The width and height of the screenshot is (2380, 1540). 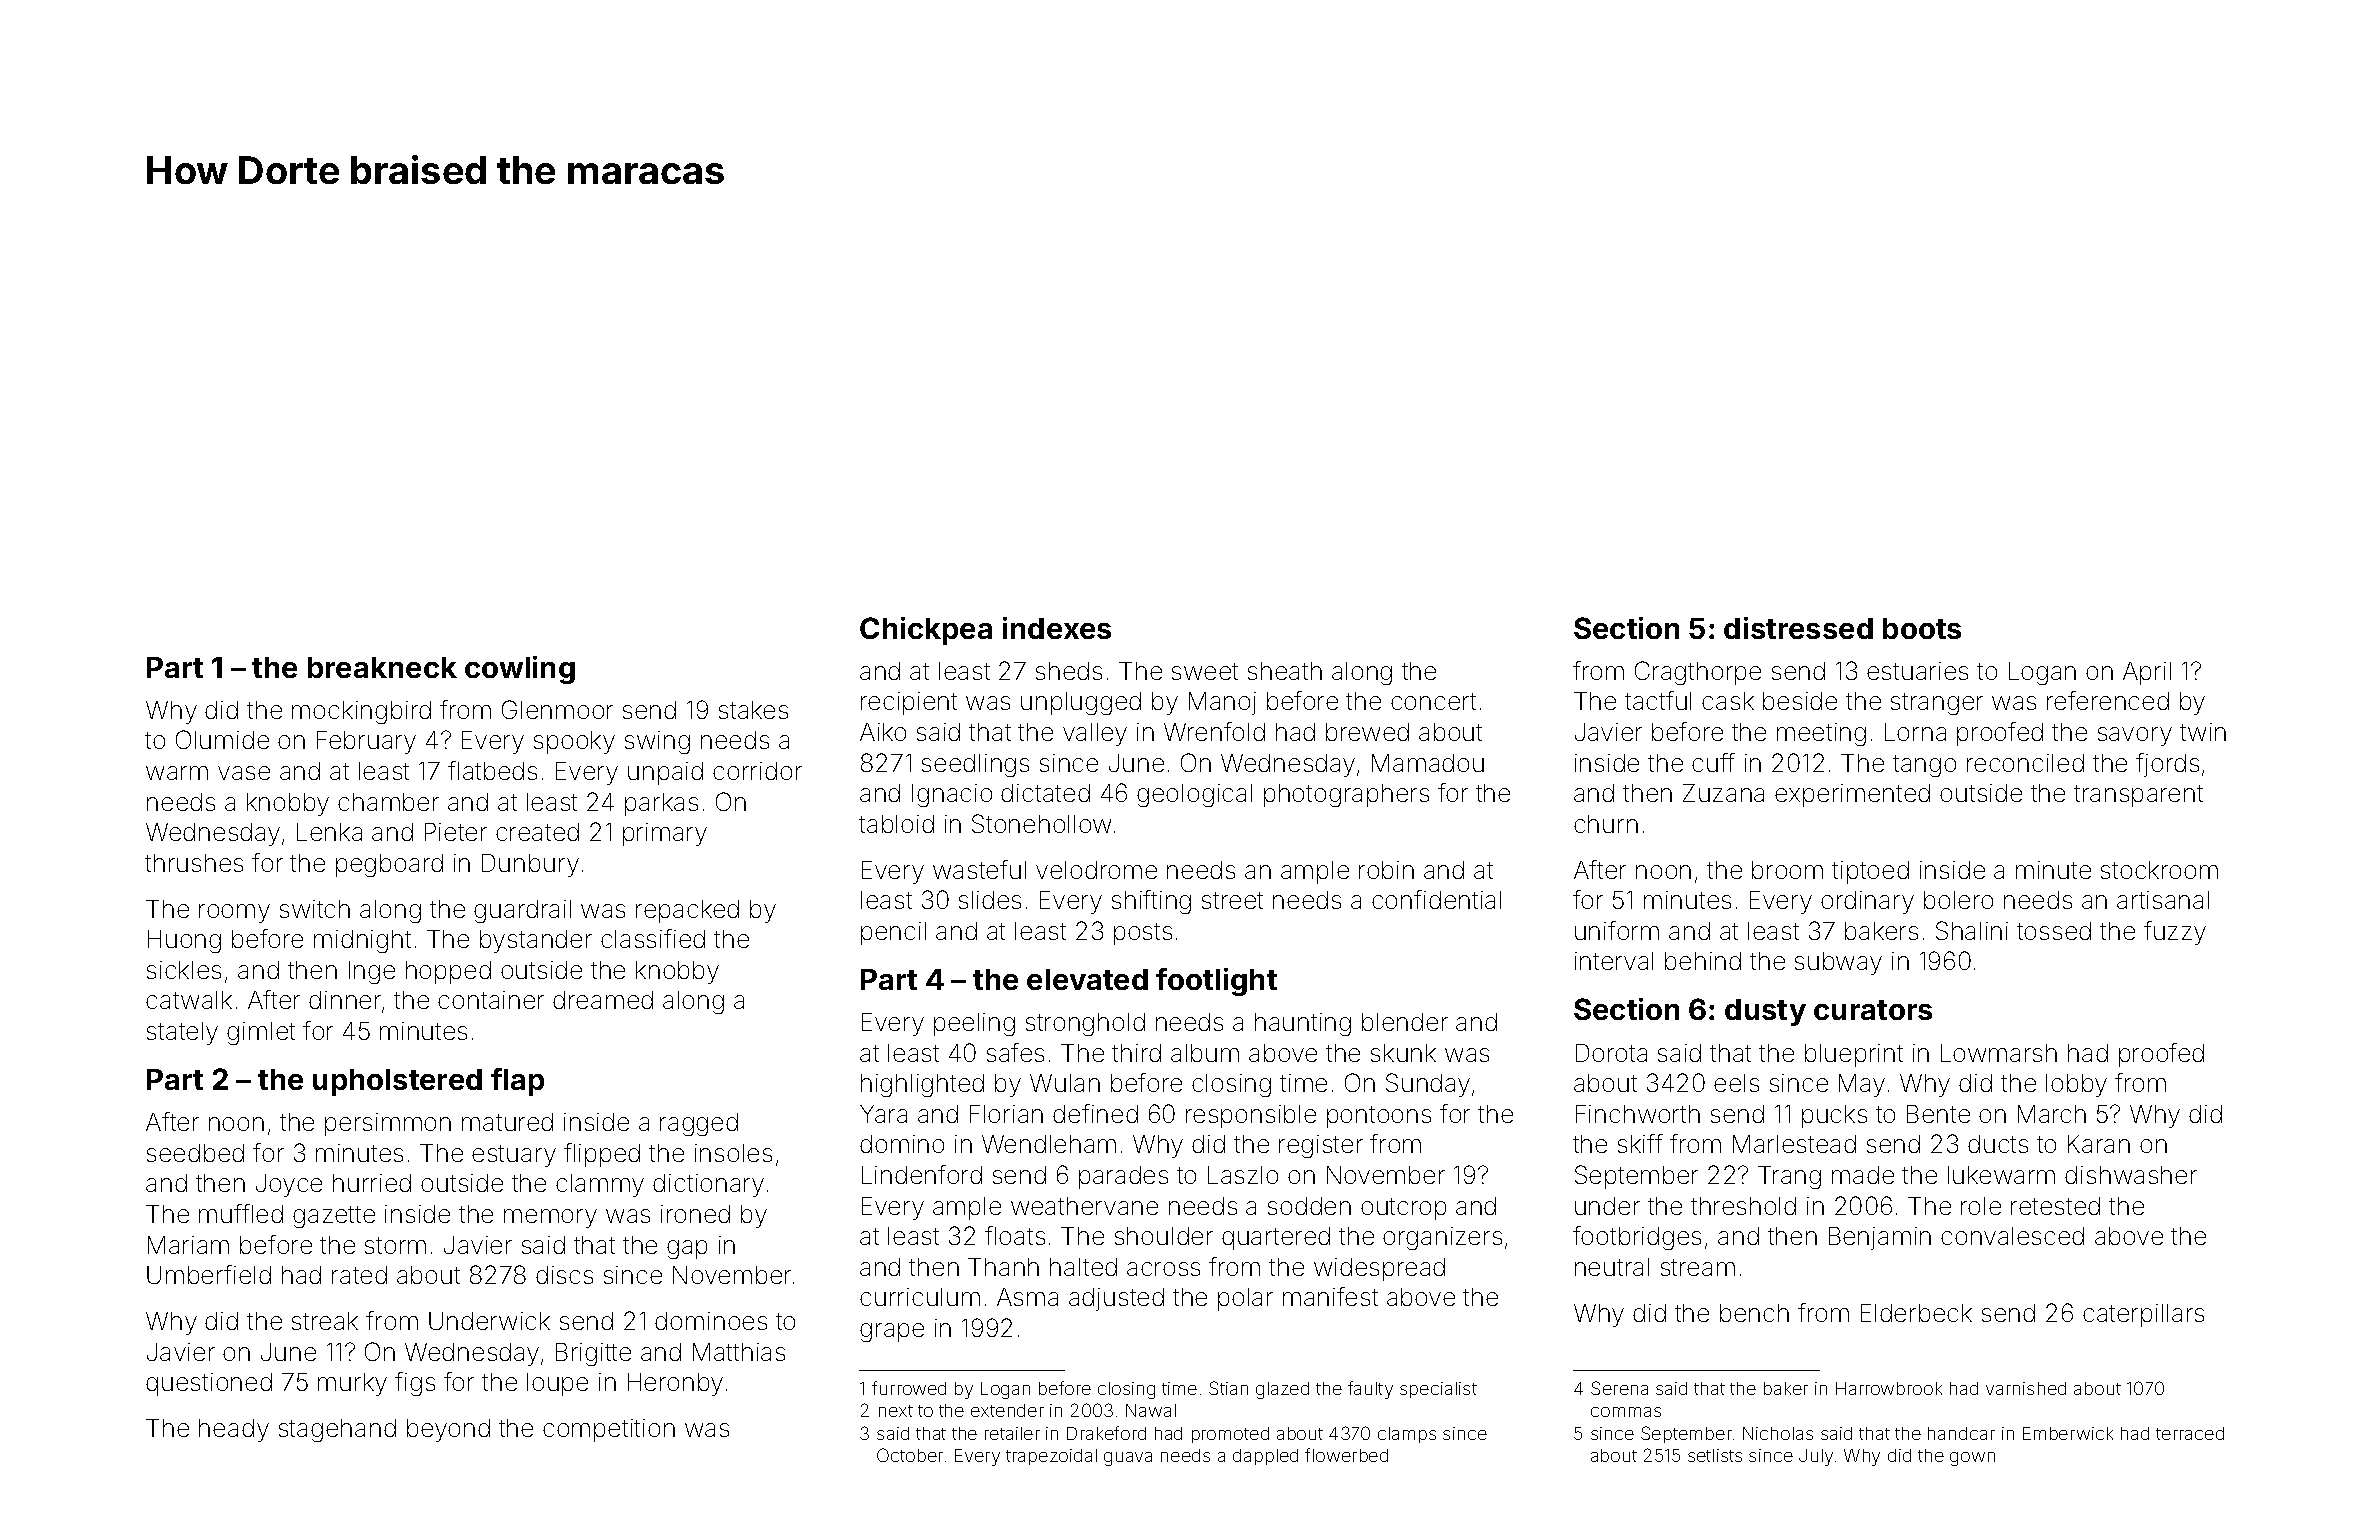 I want to click on distressed, so click(x=1798, y=628).
